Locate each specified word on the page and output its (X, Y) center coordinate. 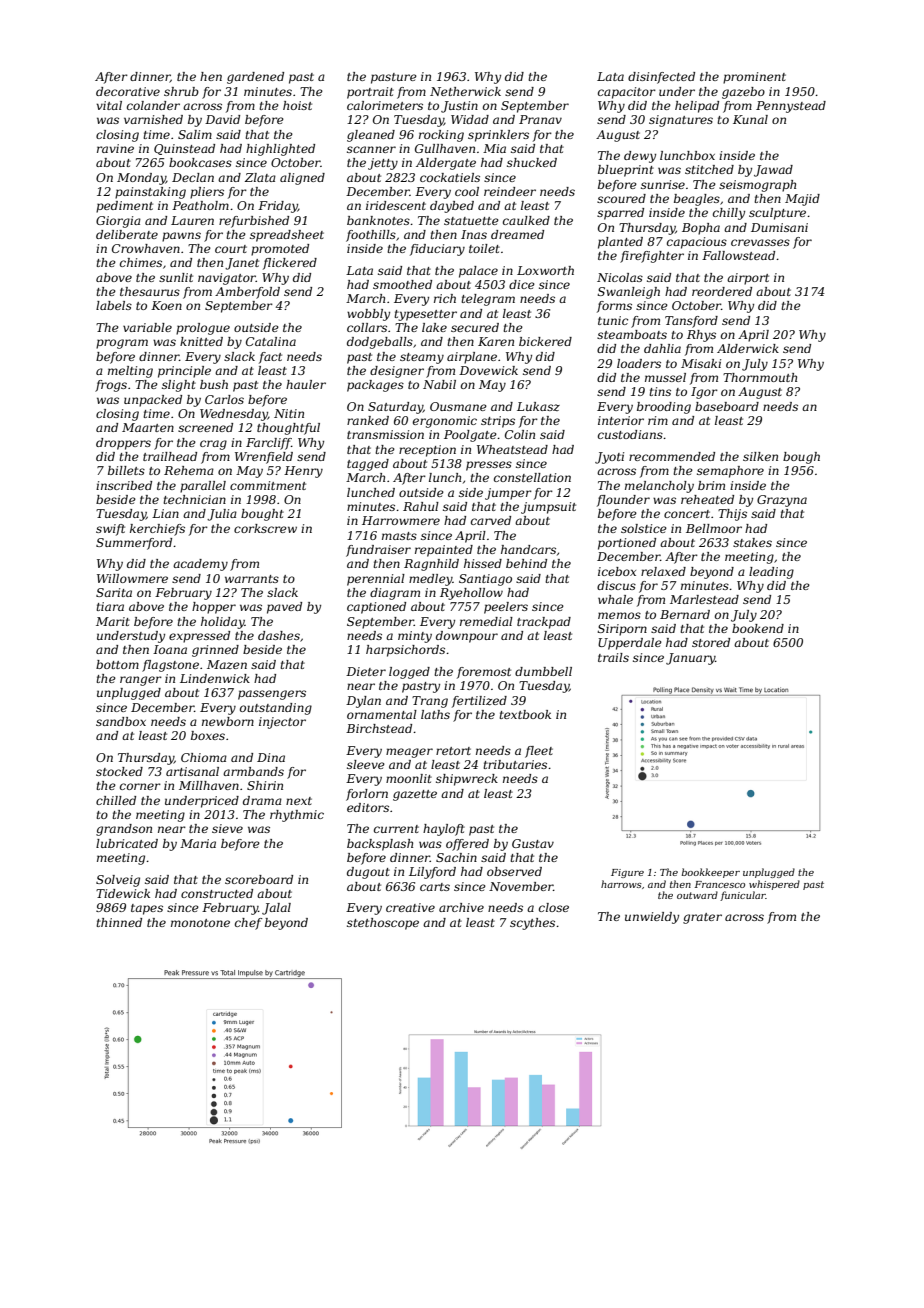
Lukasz (538, 406)
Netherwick (465, 91)
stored (711, 642)
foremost (484, 673)
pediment (124, 207)
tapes (147, 909)
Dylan (363, 702)
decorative (128, 91)
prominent (754, 78)
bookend (758, 628)
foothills (371, 236)
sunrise (663, 184)
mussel (665, 377)
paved (284, 608)
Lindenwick (215, 678)
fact (270, 358)
